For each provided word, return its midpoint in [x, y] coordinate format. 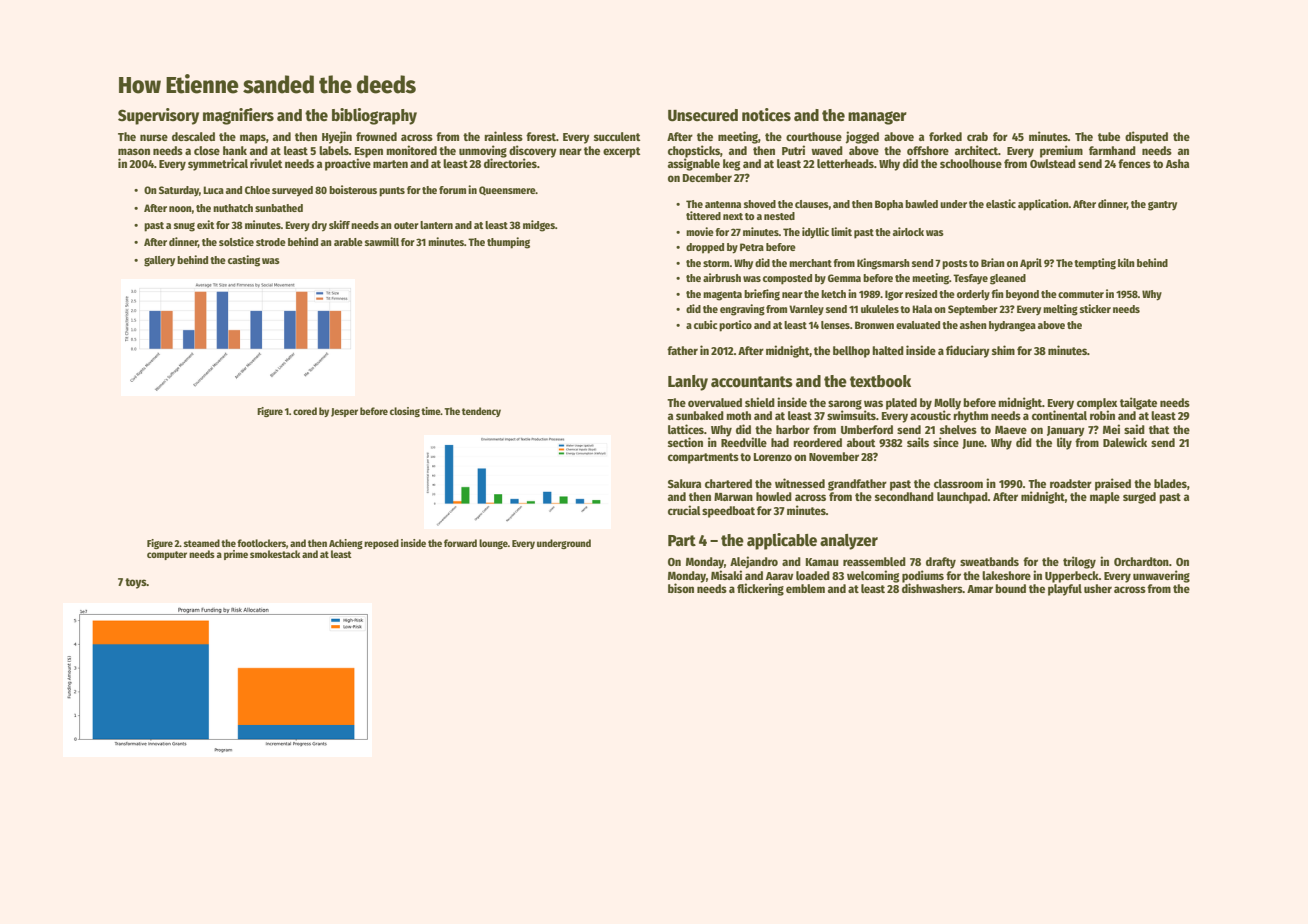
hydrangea [1012, 326]
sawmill [382, 241]
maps [253, 139]
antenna [723, 204]
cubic [706, 324]
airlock [908, 231]
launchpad [962, 498]
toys [136, 583]
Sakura [684, 483]
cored [305, 411]
